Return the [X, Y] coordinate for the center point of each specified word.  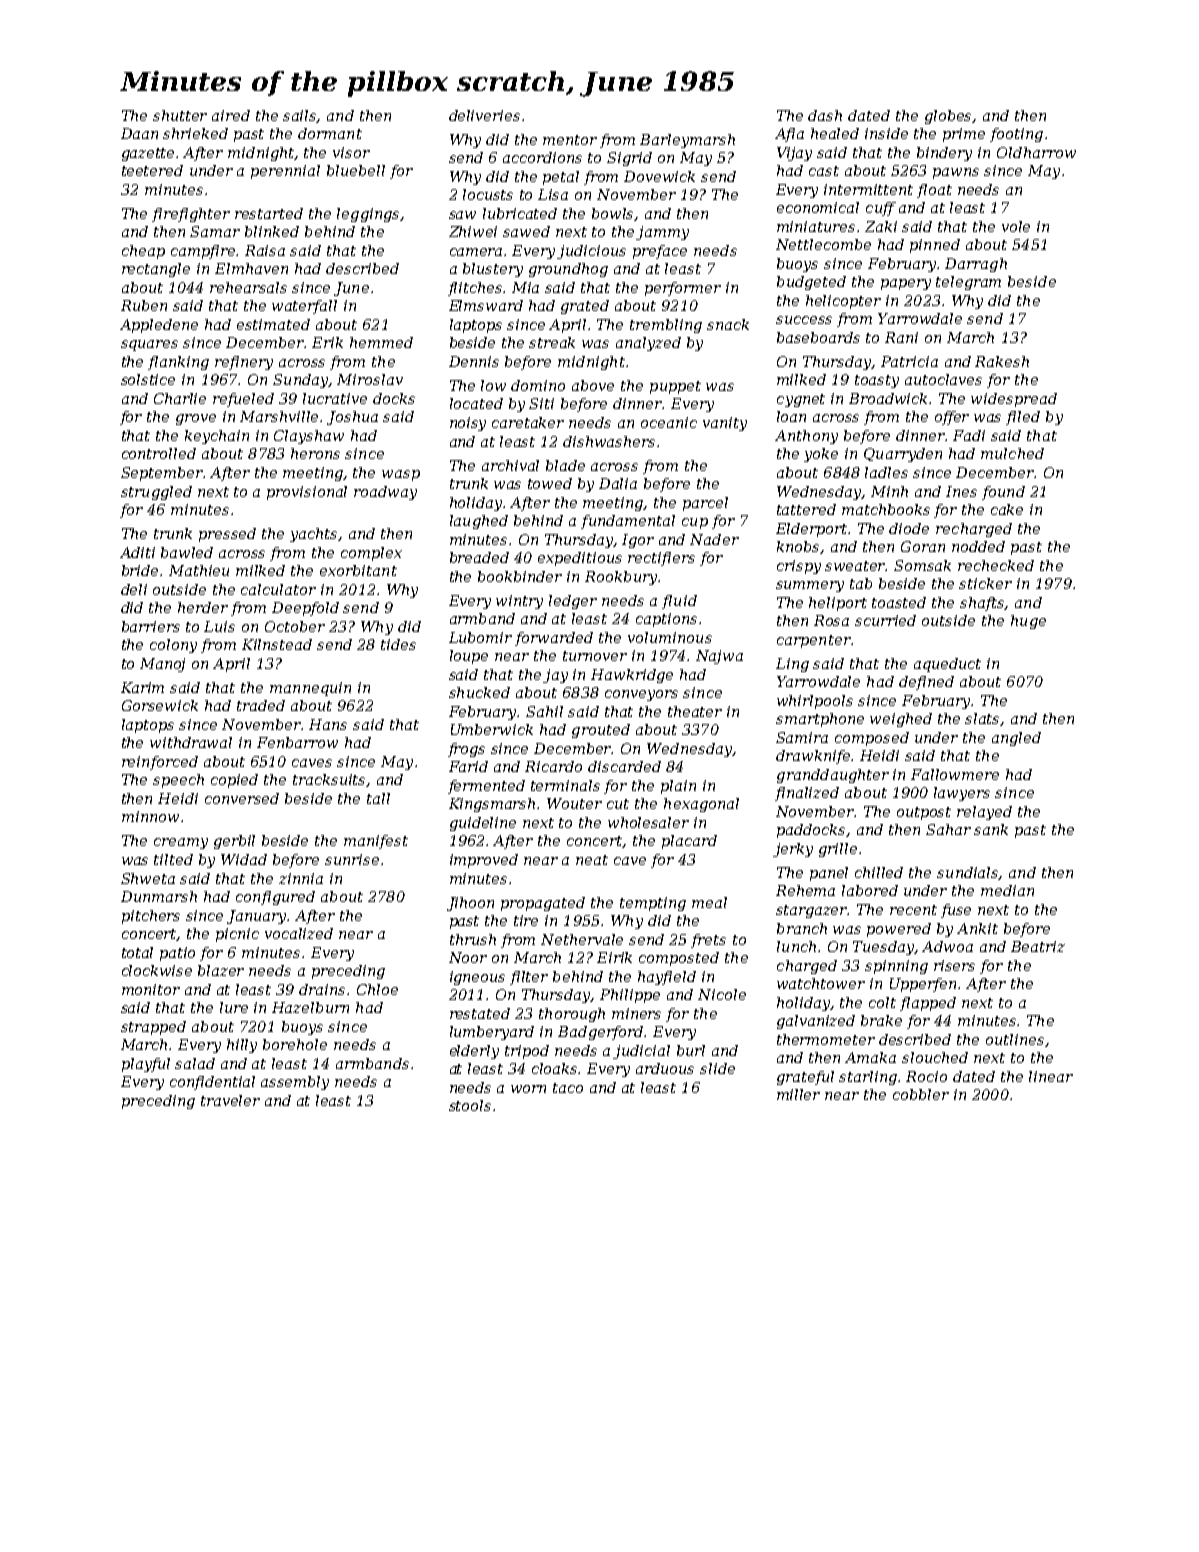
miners [636, 1013]
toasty [877, 381]
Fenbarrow [297, 742]
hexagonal [701, 805]
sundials [968, 873]
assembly [295, 1083]
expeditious [580, 559]
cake [1007, 509]
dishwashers [609, 441]
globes [949, 117]
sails [300, 116]
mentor [570, 140]
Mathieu [199, 570]
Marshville [280, 416]
